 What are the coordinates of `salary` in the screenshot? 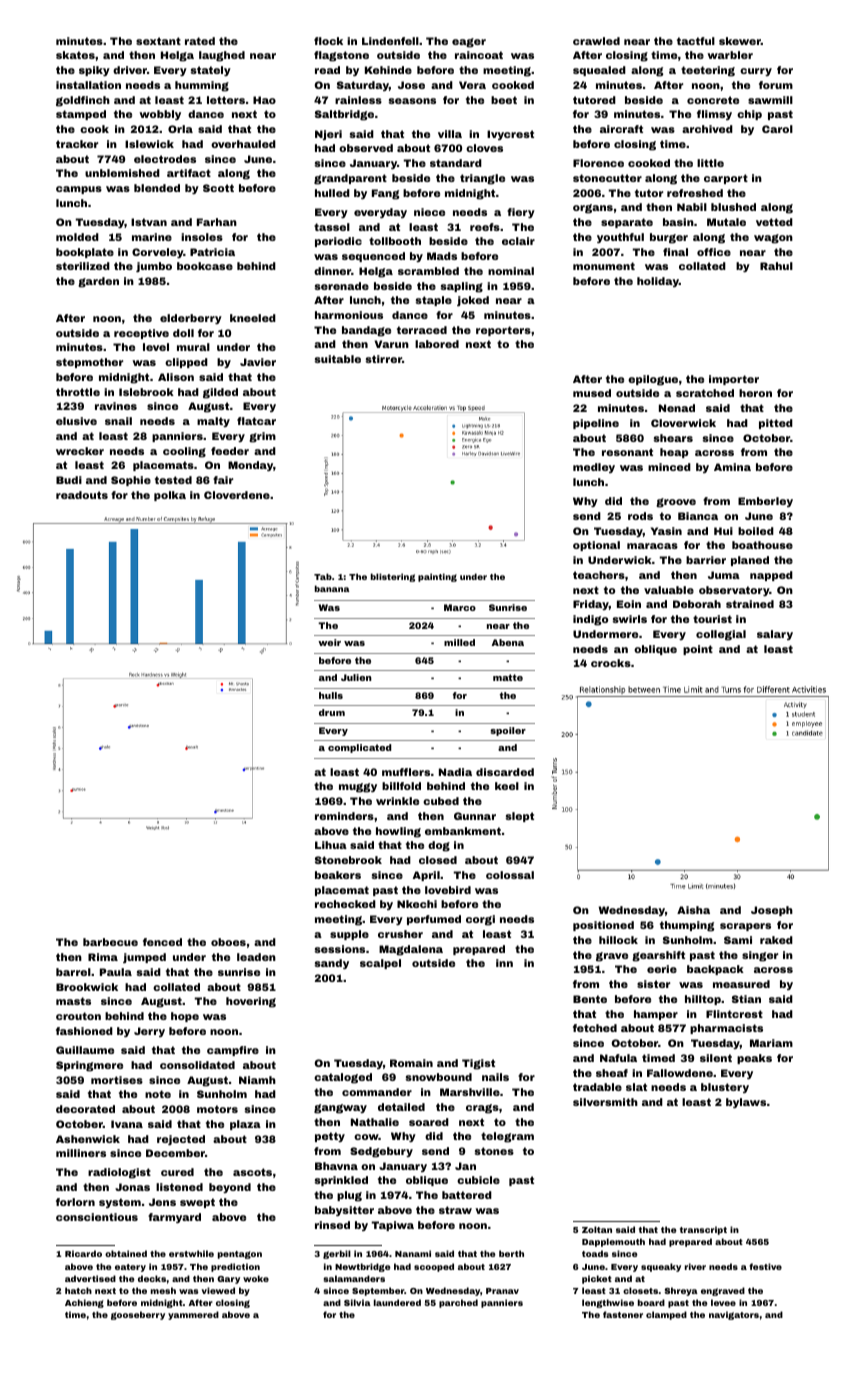 It's located at (775, 635).
